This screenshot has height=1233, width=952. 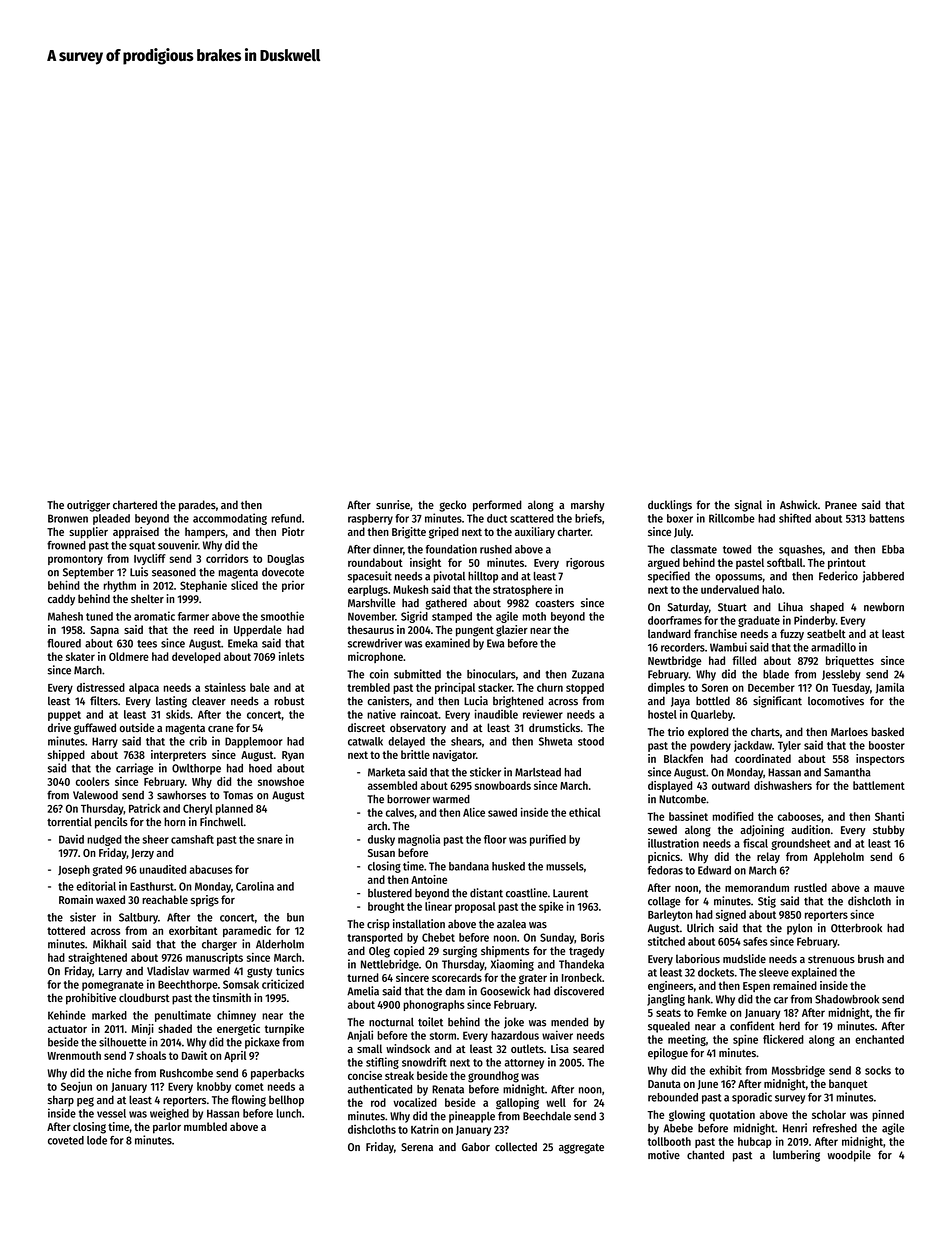 I want to click on pomegranate, so click(x=113, y=986).
